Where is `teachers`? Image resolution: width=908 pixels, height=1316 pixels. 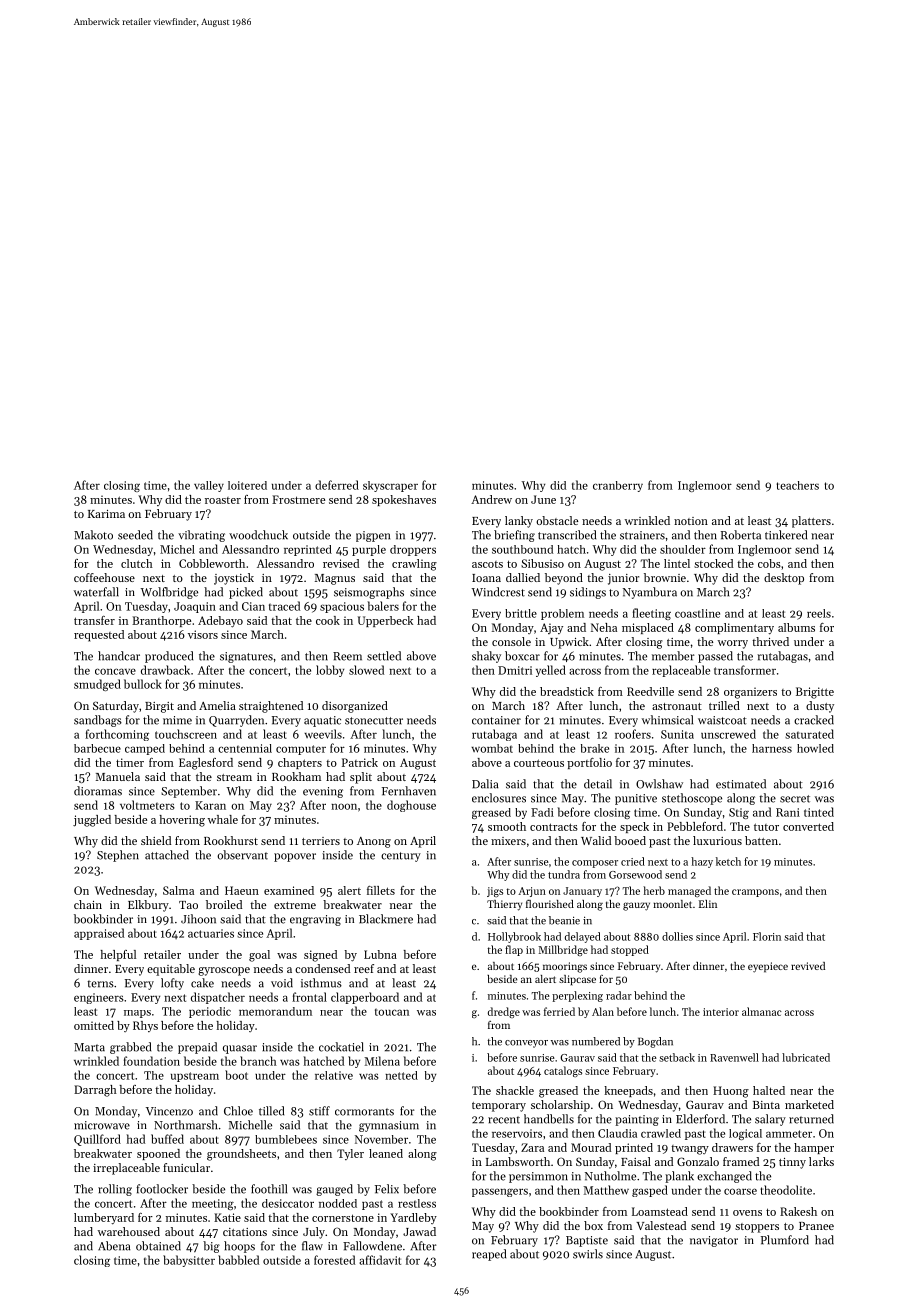 teachers is located at coordinates (797, 485).
